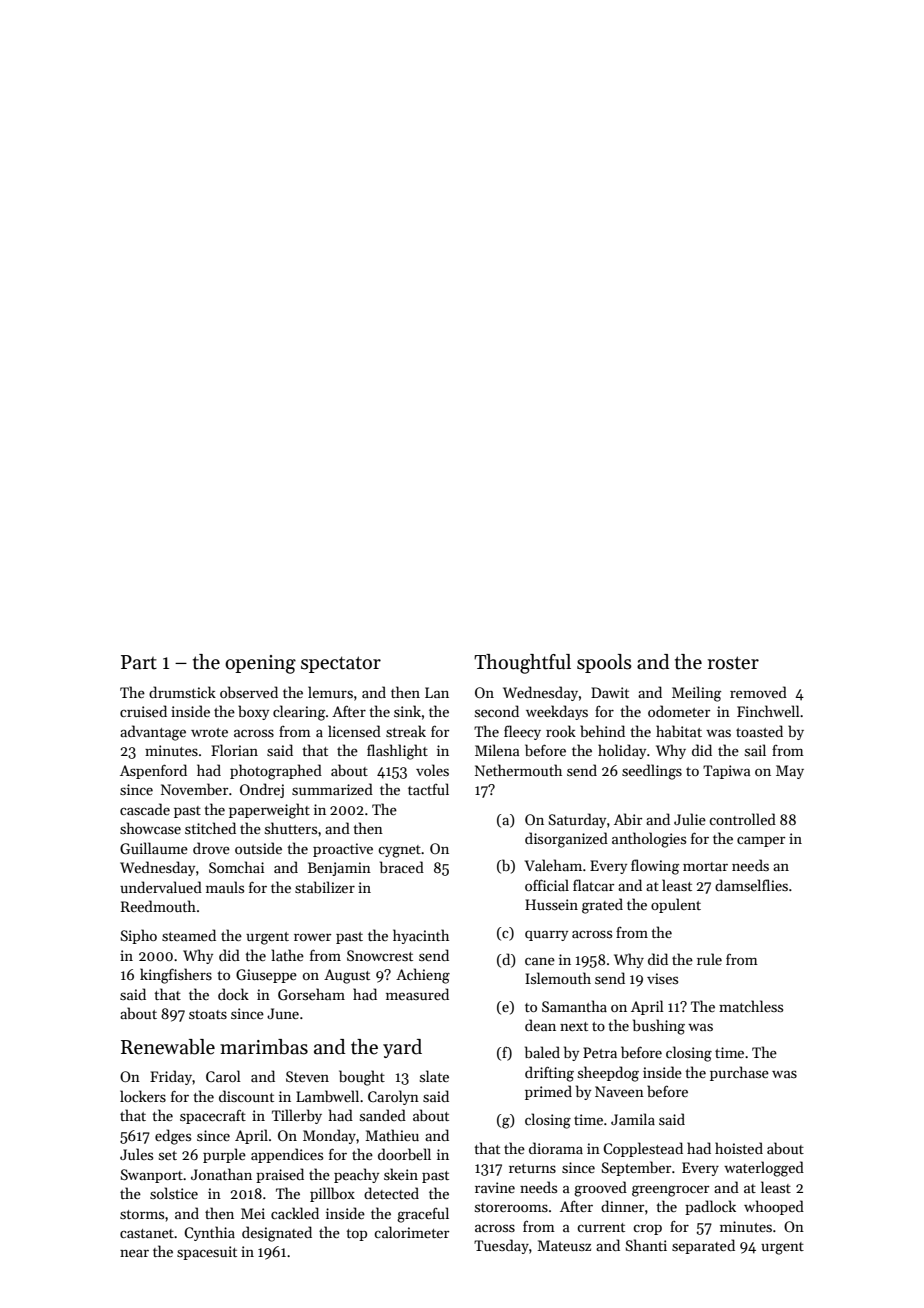 This page has height=1308, width=924. What do you see at coordinates (417, 994) in the page?
I see `measured` at bounding box center [417, 994].
